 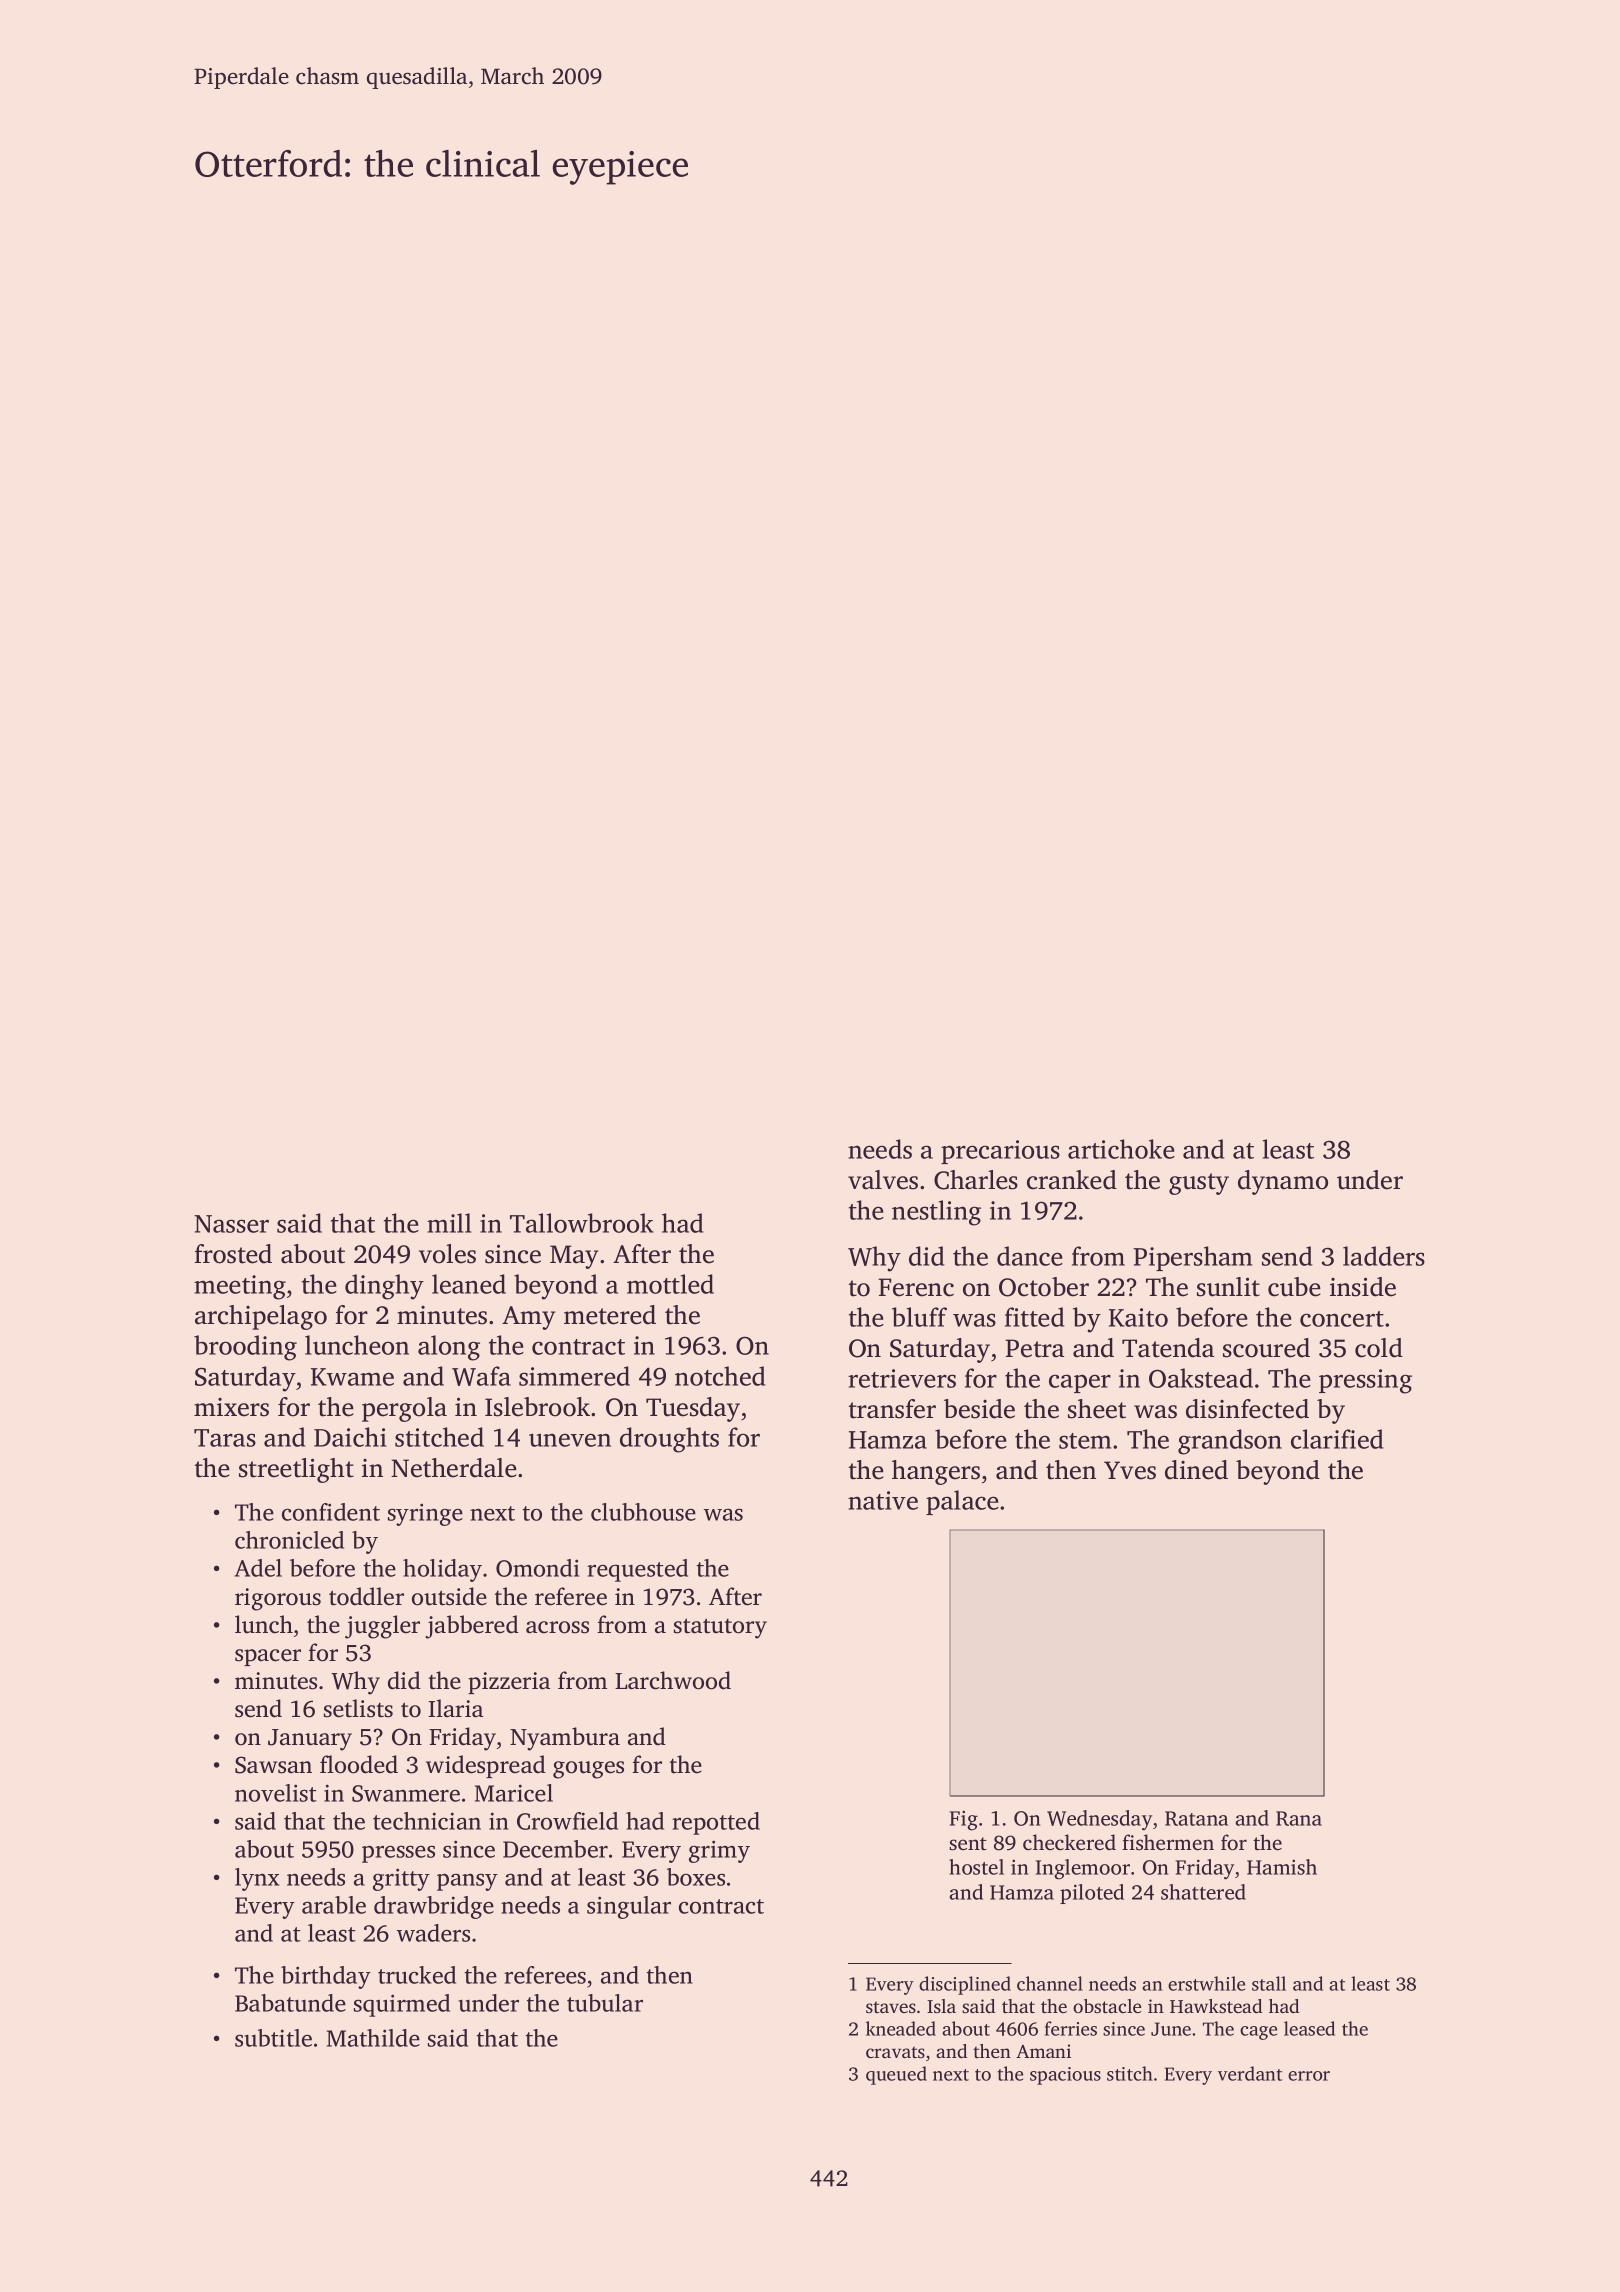 What do you see at coordinates (268, 1657) in the document?
I see `spacer` at bounding box center [268, 1657].
